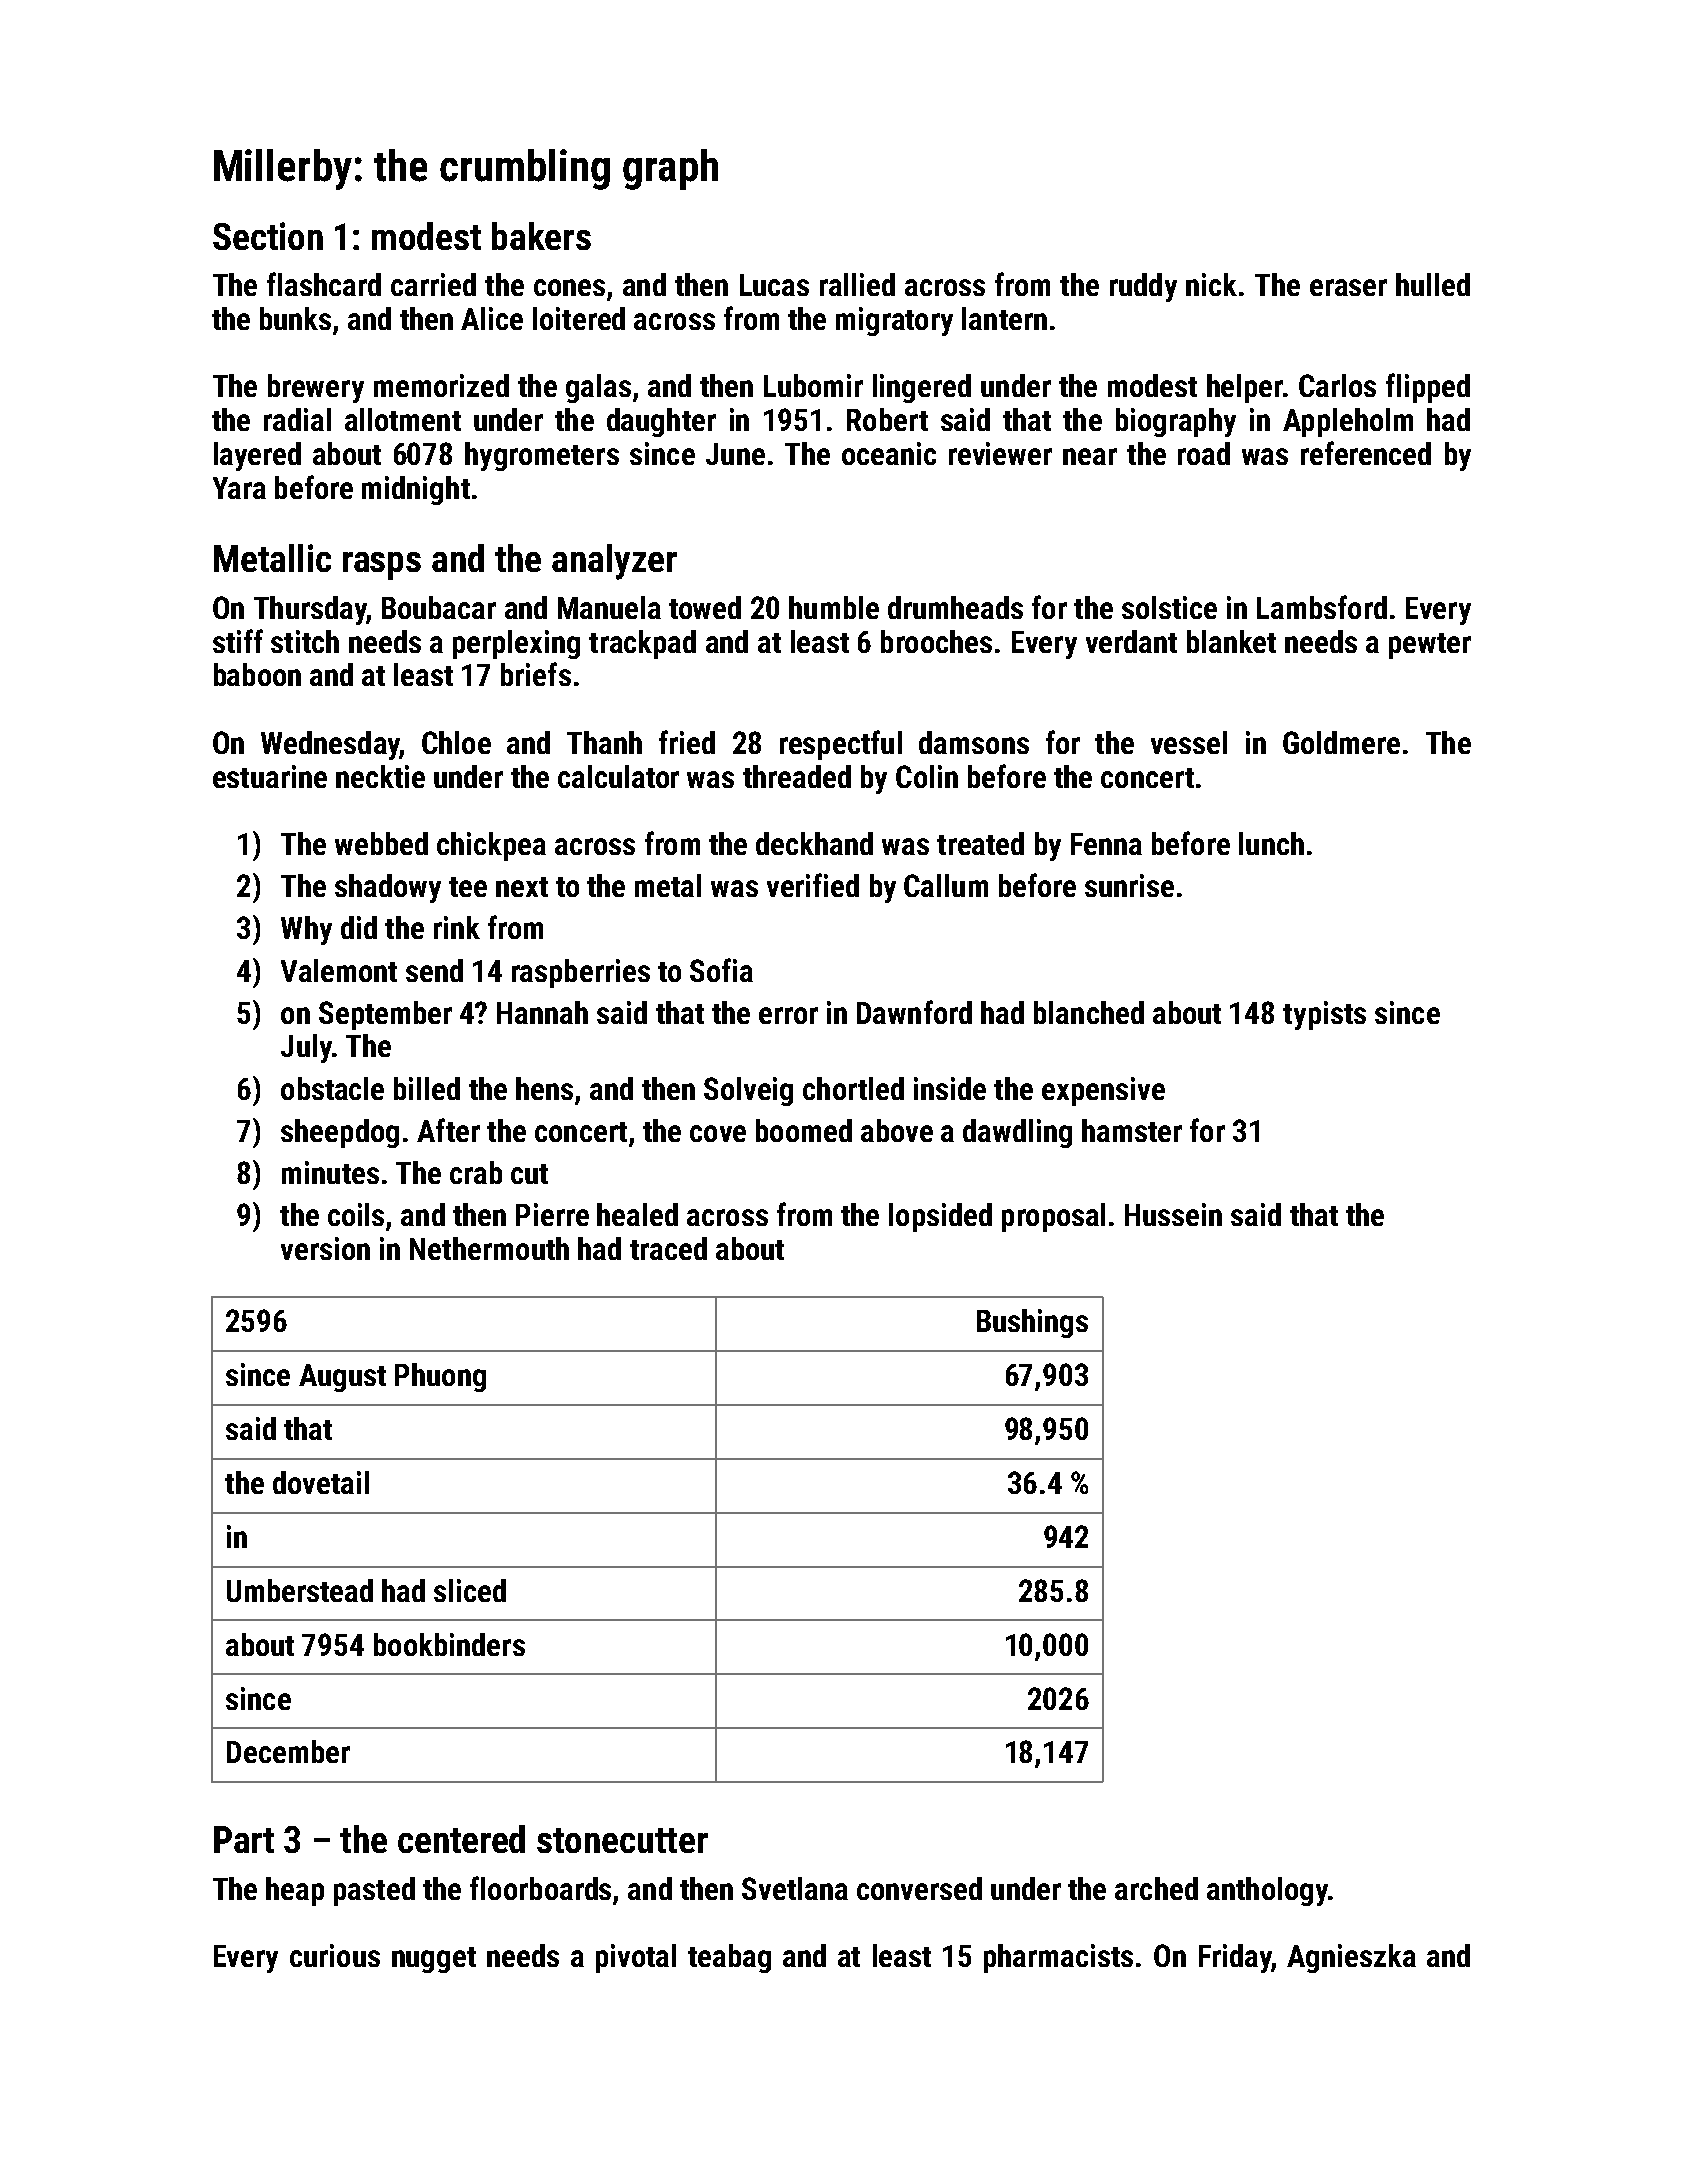 The image size is (1683, 2178). Describe the element at coordinates (257, 674) in the page. I see `baboon` at that location.
